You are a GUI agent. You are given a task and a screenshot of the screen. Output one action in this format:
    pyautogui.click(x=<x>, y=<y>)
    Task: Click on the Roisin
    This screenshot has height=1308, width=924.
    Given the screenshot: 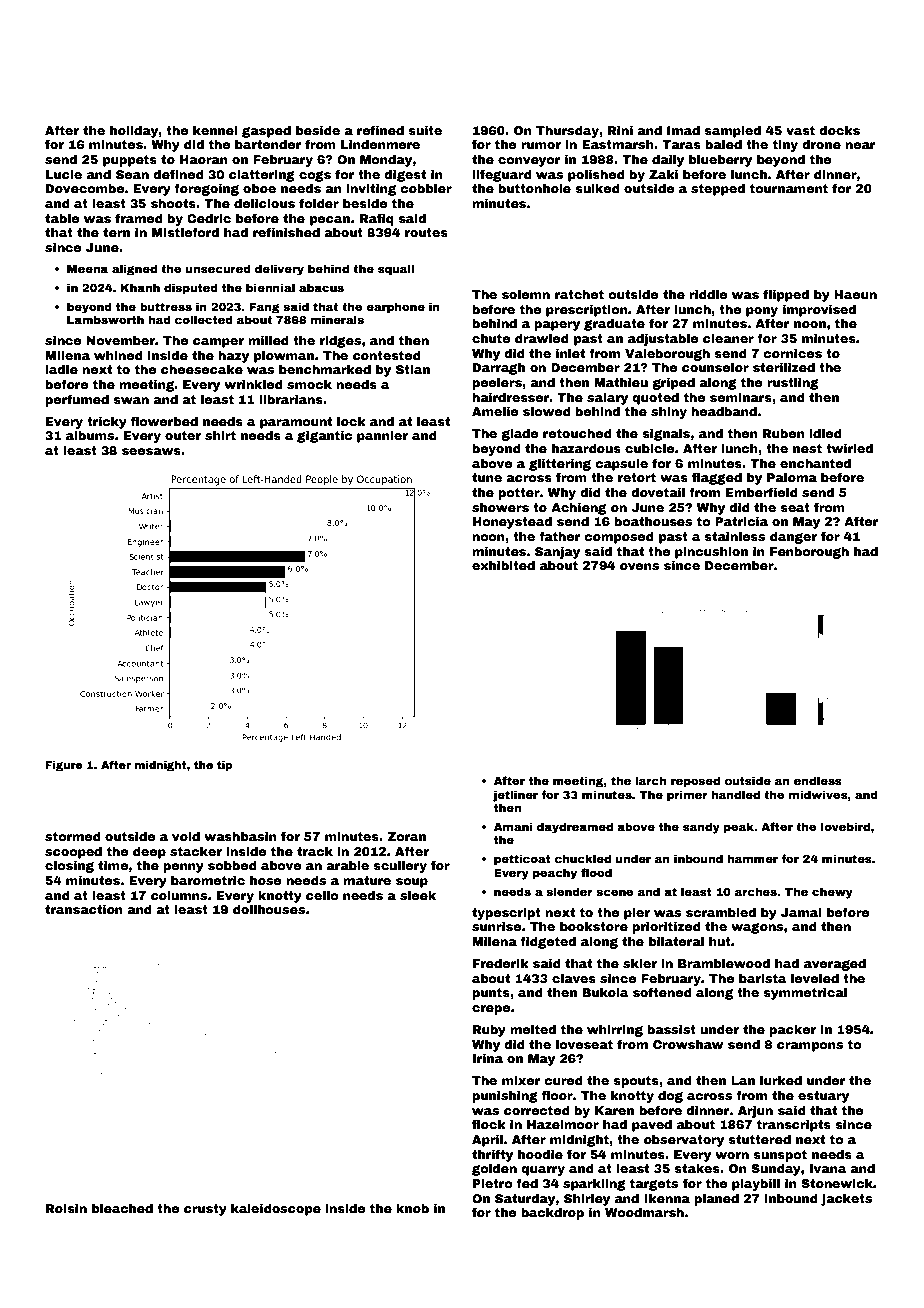 What is the action you would take?
    pyautogui.click(x=66, y=1208)
